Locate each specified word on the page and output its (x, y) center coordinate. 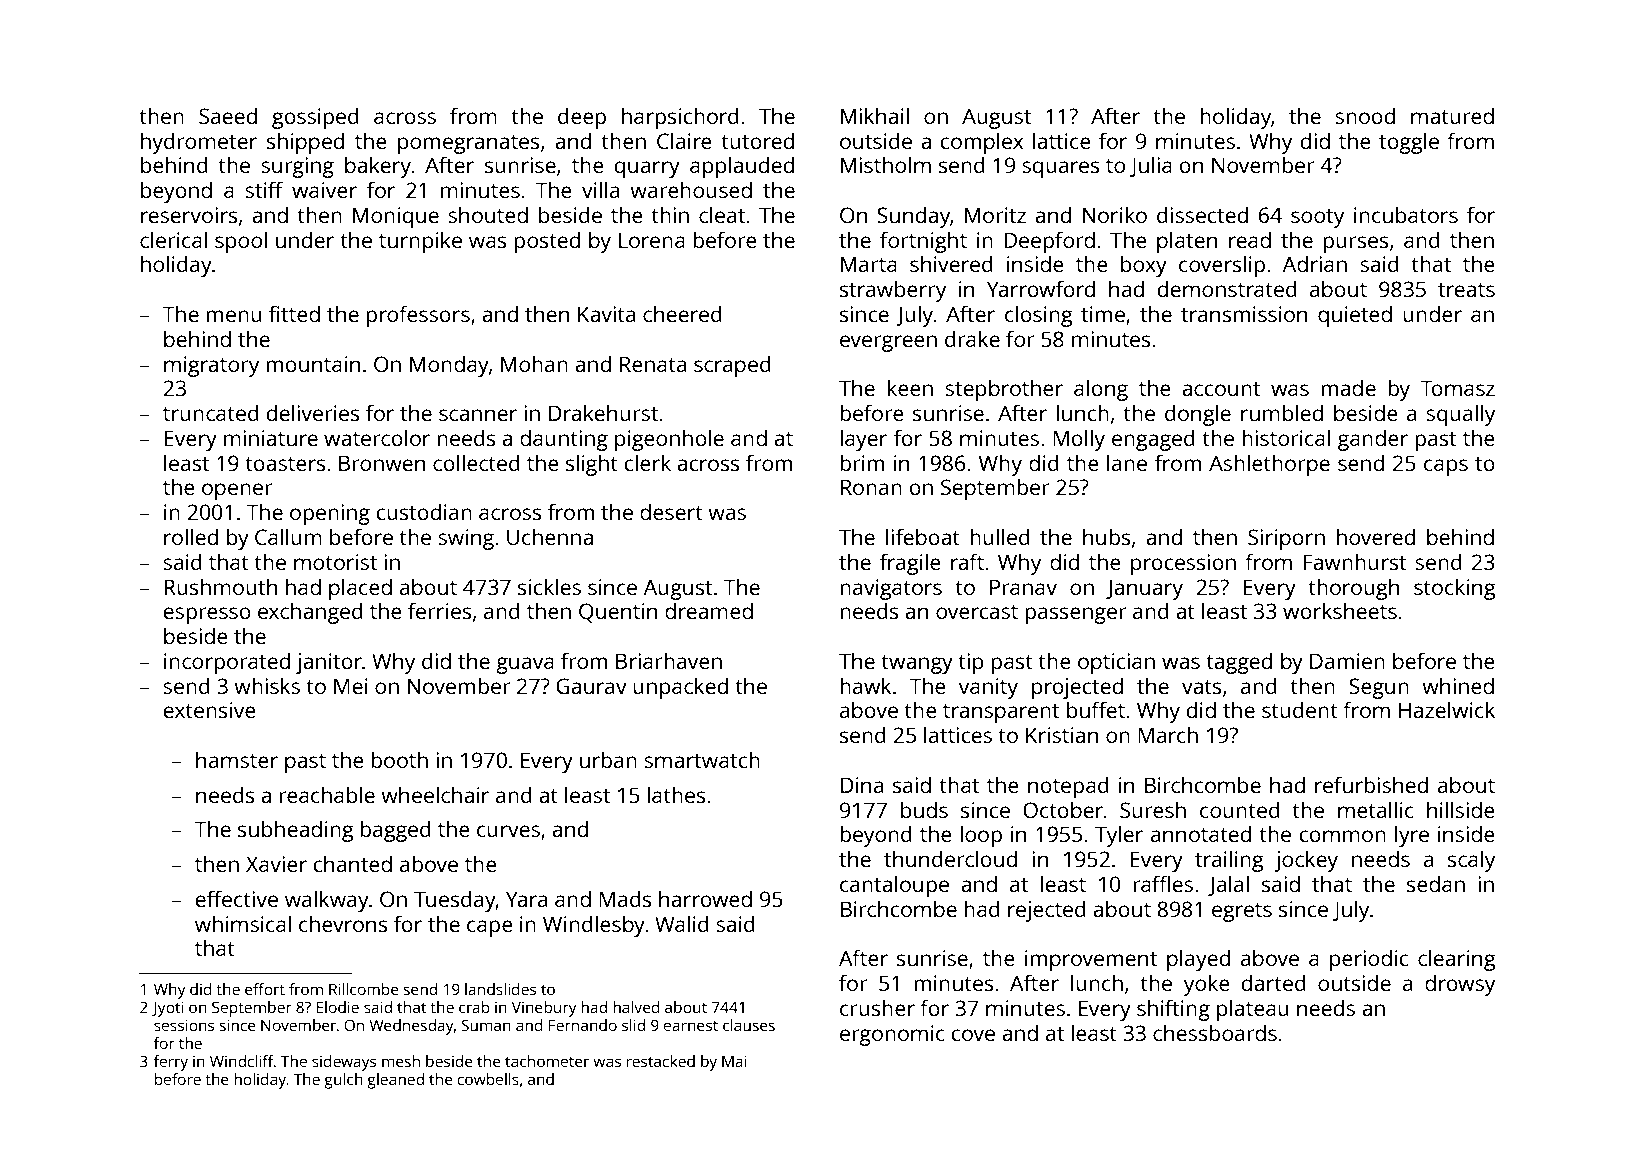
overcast (977, 612)
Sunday (913, 217)
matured (1452, 115)
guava (525, 665)
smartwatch (702, 759)
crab (474, 1007)
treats (1466, 290)
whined (1458, 685)
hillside (1461, 809)
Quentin (618, 613)
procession (1183, 564)
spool (241, 242)
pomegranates (469, 144)
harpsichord (680, 118)
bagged (395, 831)
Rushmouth (220, 586)
